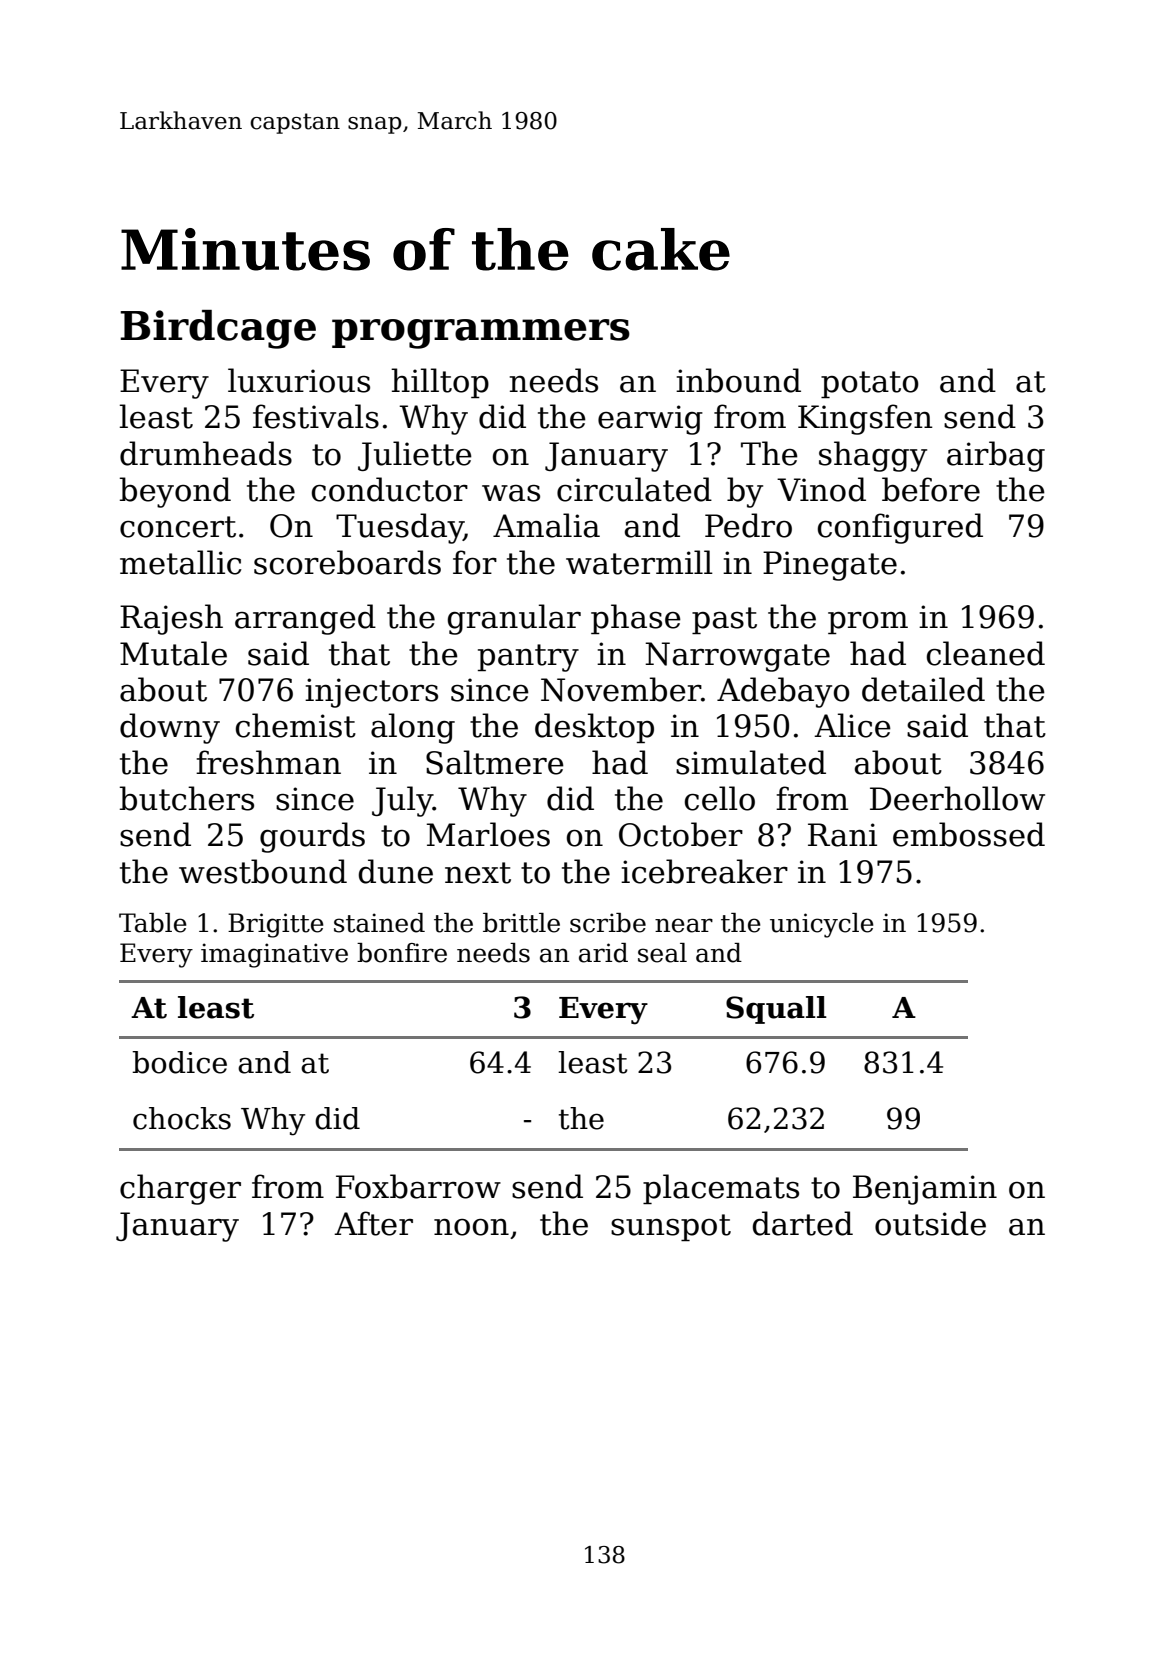 The image size is (1165, 1654). Describe the element at coordinates (681, 834) in the screenshot. I see `October` at that location.
